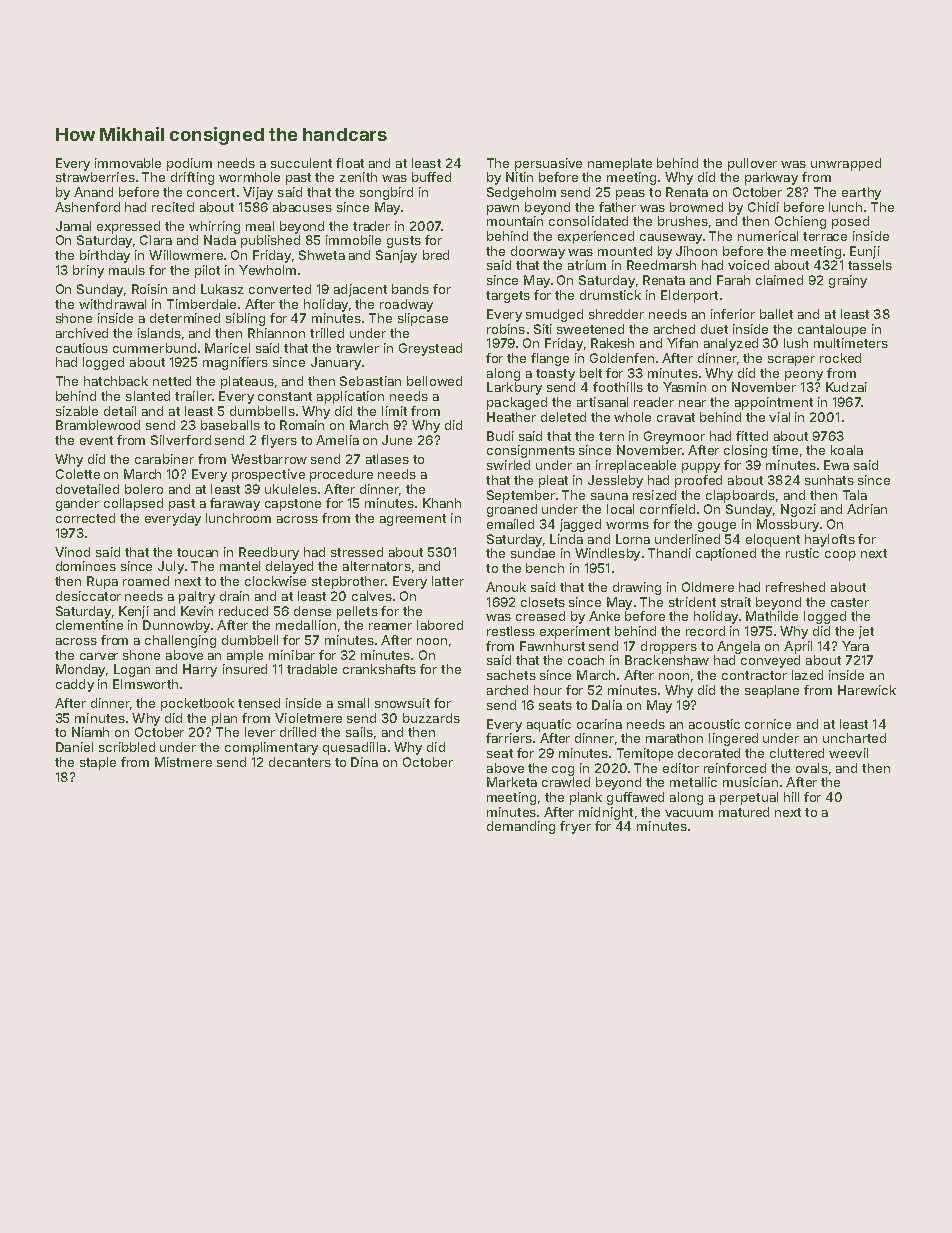  I want to click on staple, so click(98, 763).
